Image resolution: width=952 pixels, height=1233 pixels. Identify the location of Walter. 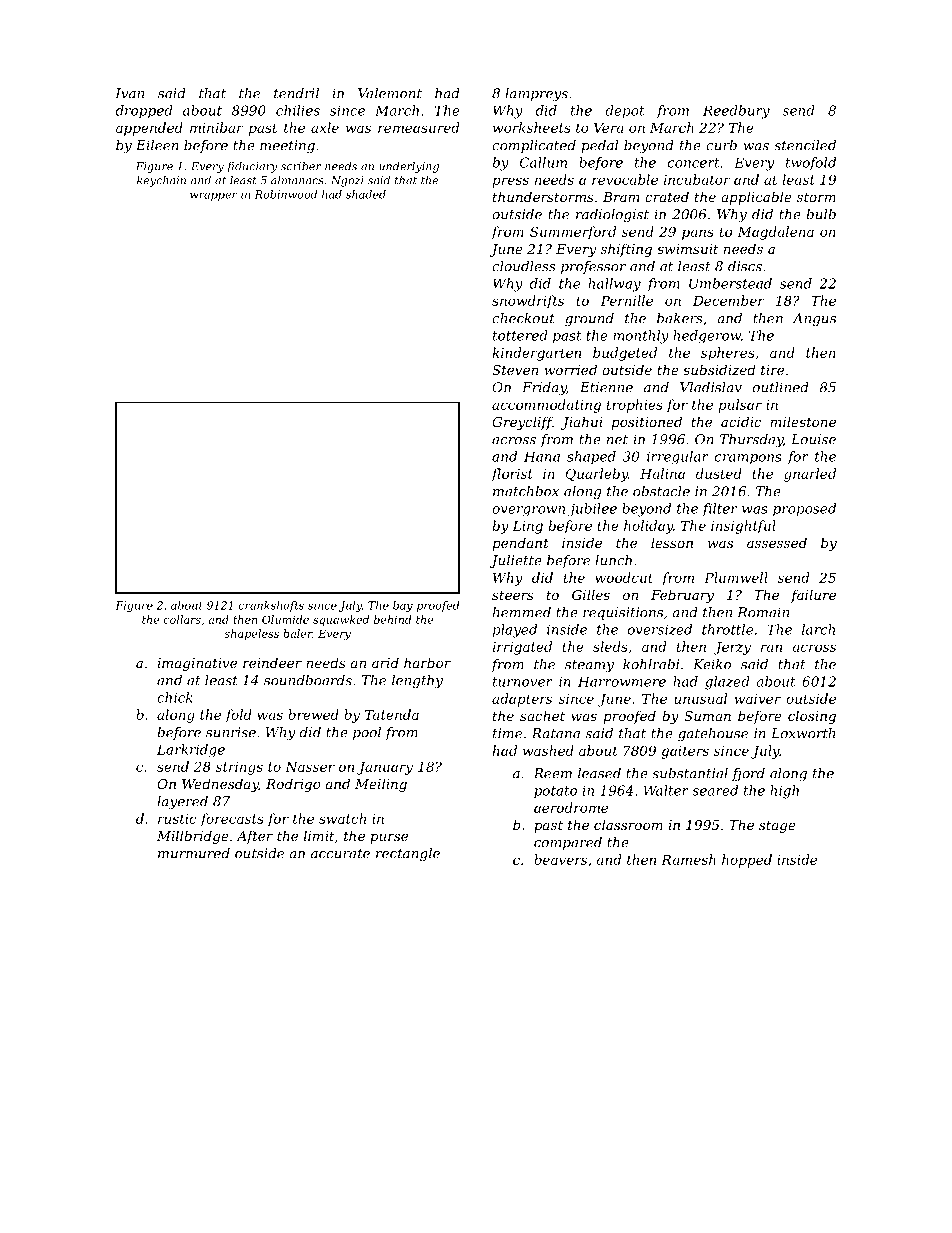
(666, 790).
